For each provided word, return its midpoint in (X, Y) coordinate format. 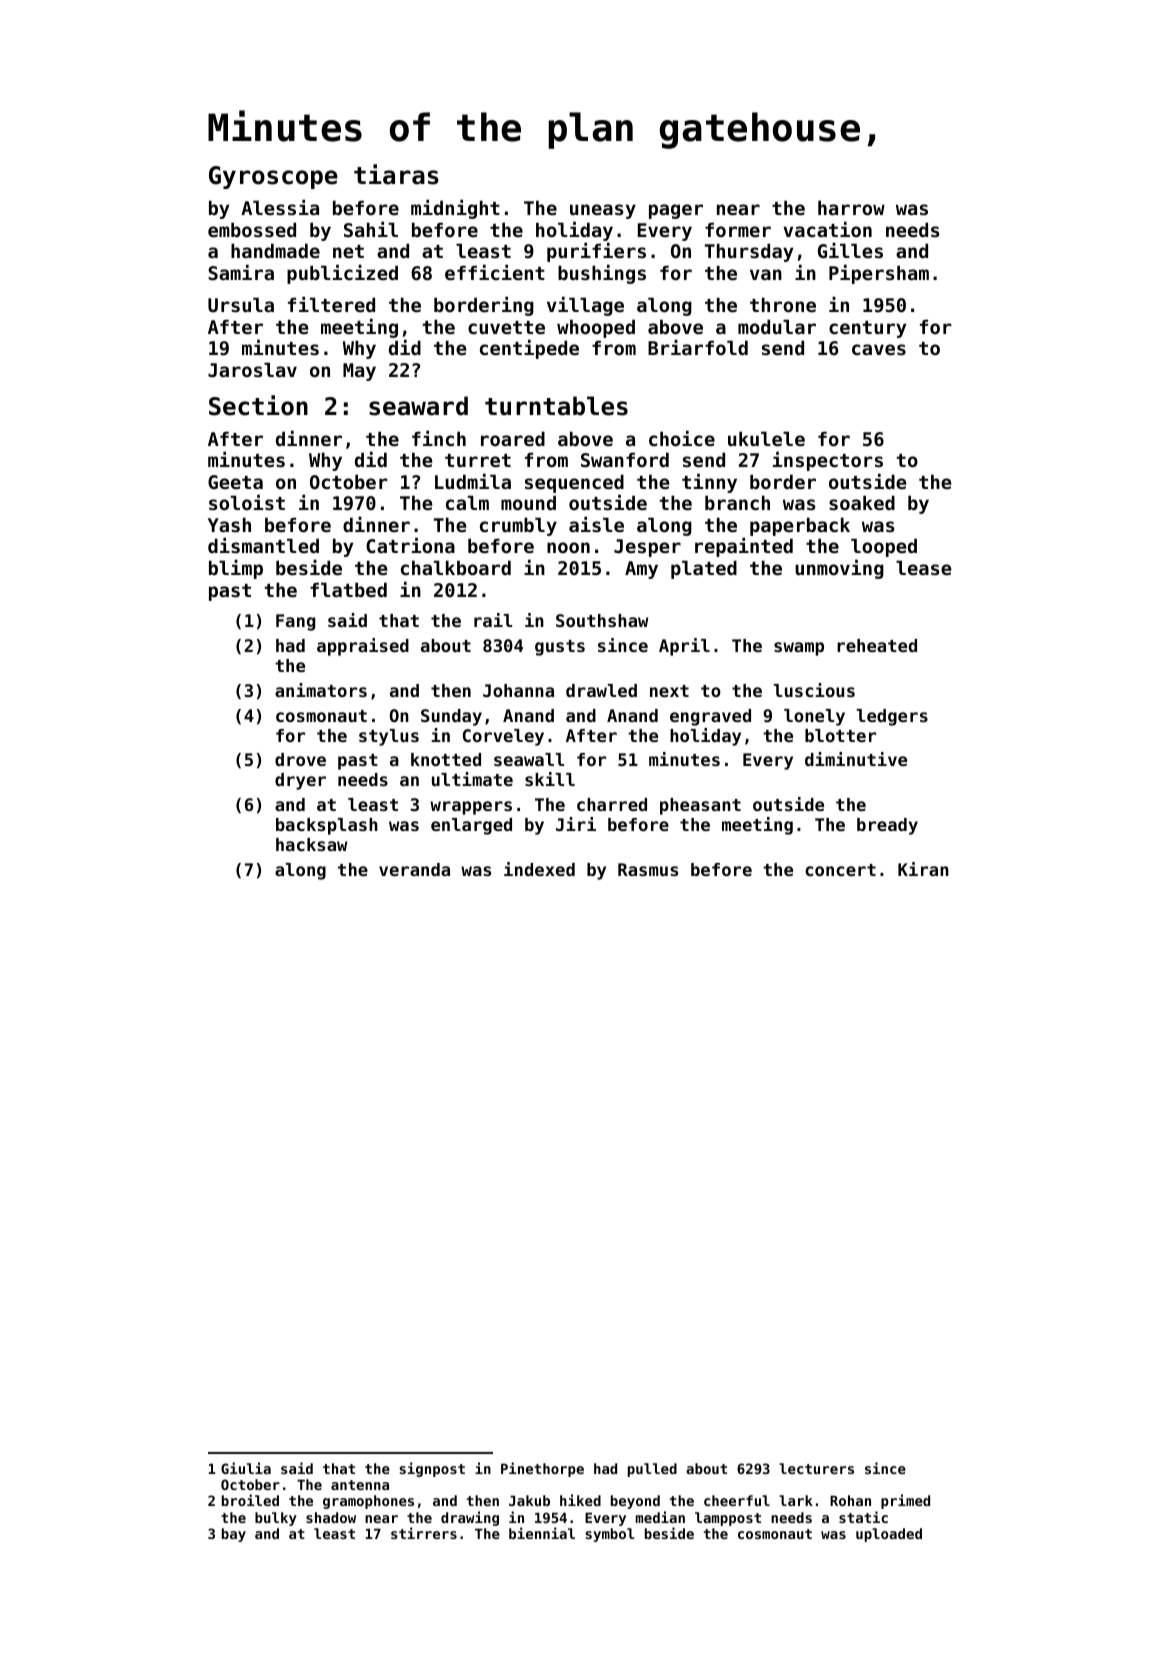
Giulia (246, 1468)
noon (568, 547)
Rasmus (648, 869)
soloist (247, 502)
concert (840, 870)
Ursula (241, 304)
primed (905, 1501)
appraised (363, 647)
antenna (360, 1485)
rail (493, 620)
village (585, 306)
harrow (851, 207)
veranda (414, 869)
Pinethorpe (542, 1469)
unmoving (839, 569)
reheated (877, 645)
